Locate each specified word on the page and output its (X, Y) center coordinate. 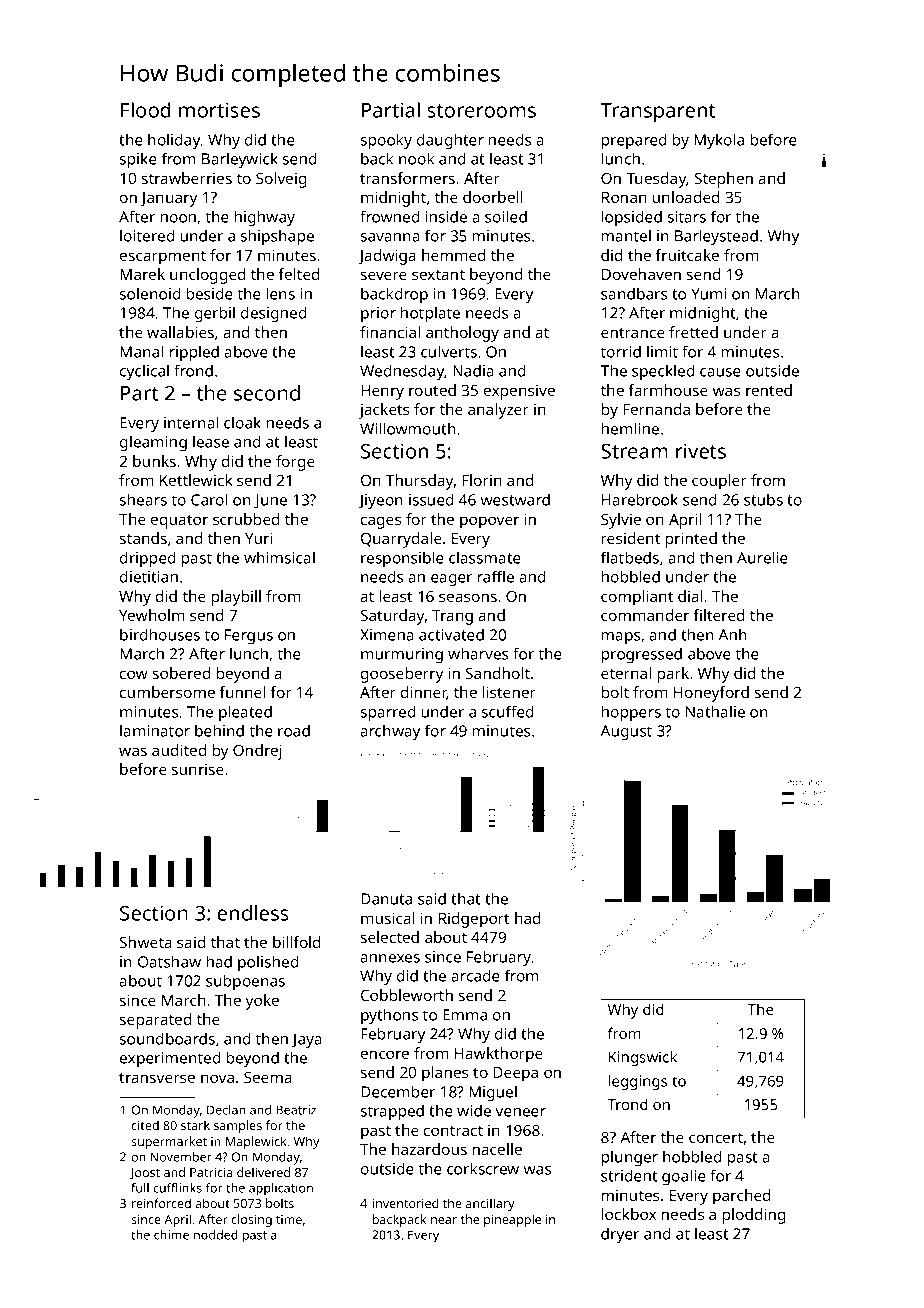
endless (253, 913)
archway (390, 732)
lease (211, 442)
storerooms (481, 111)
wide (474, 1111)
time (289, 1219)
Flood (146, 110)
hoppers (631, 713)
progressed (642, 655)
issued (431, 499)
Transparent (658, 113)
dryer (620, 1235)
